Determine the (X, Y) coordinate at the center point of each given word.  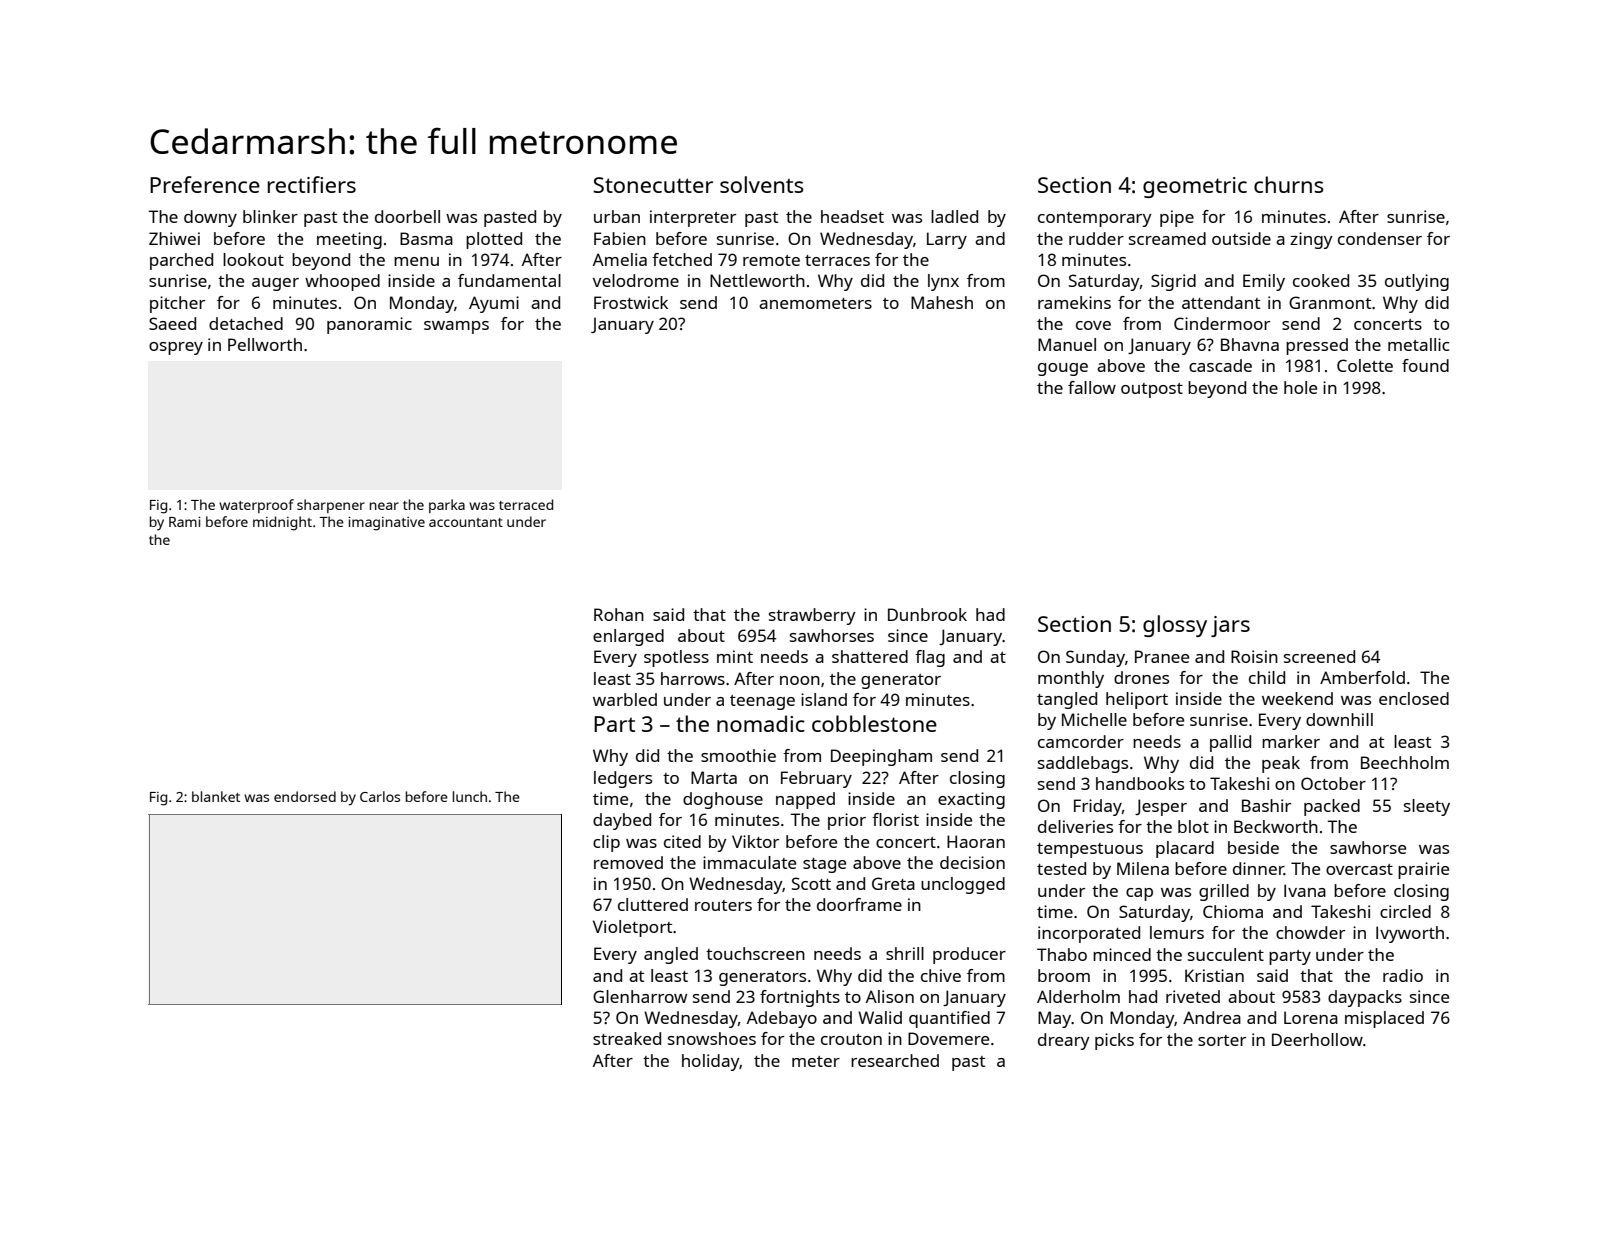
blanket (216, 796)
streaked (627, 1038)
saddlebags (1083, 764)
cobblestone (874, 723)
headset (852, 216)
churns (1289, 184)
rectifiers (312, 184)
